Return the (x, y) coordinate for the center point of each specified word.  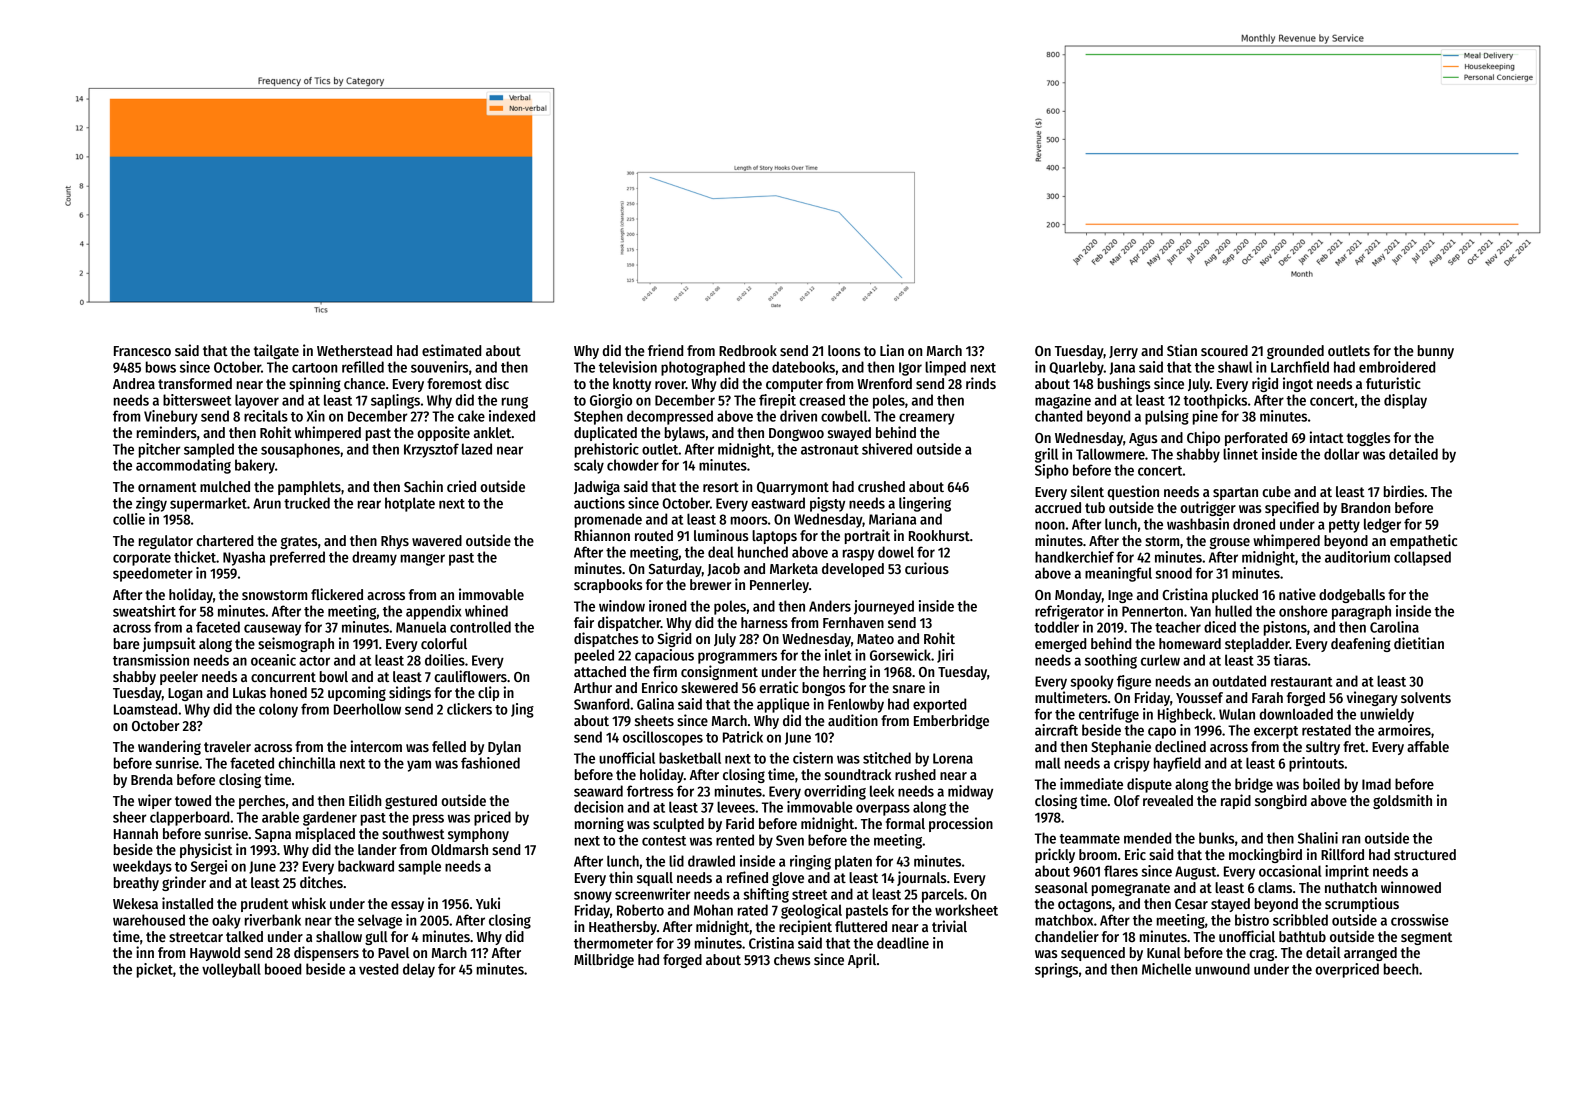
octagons (1085, 905)
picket (155, 970)
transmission (151, 660)
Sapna (273, 835)
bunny (1436, 352)
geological (811, 911)
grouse (1229, 543)
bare (127, 643)
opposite (443, 433)
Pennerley (779, 586)
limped (945, 368)
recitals (266, 416)
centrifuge (1109, 715)
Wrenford (884, 383)
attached (600, 671)
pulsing (1167, 417)
